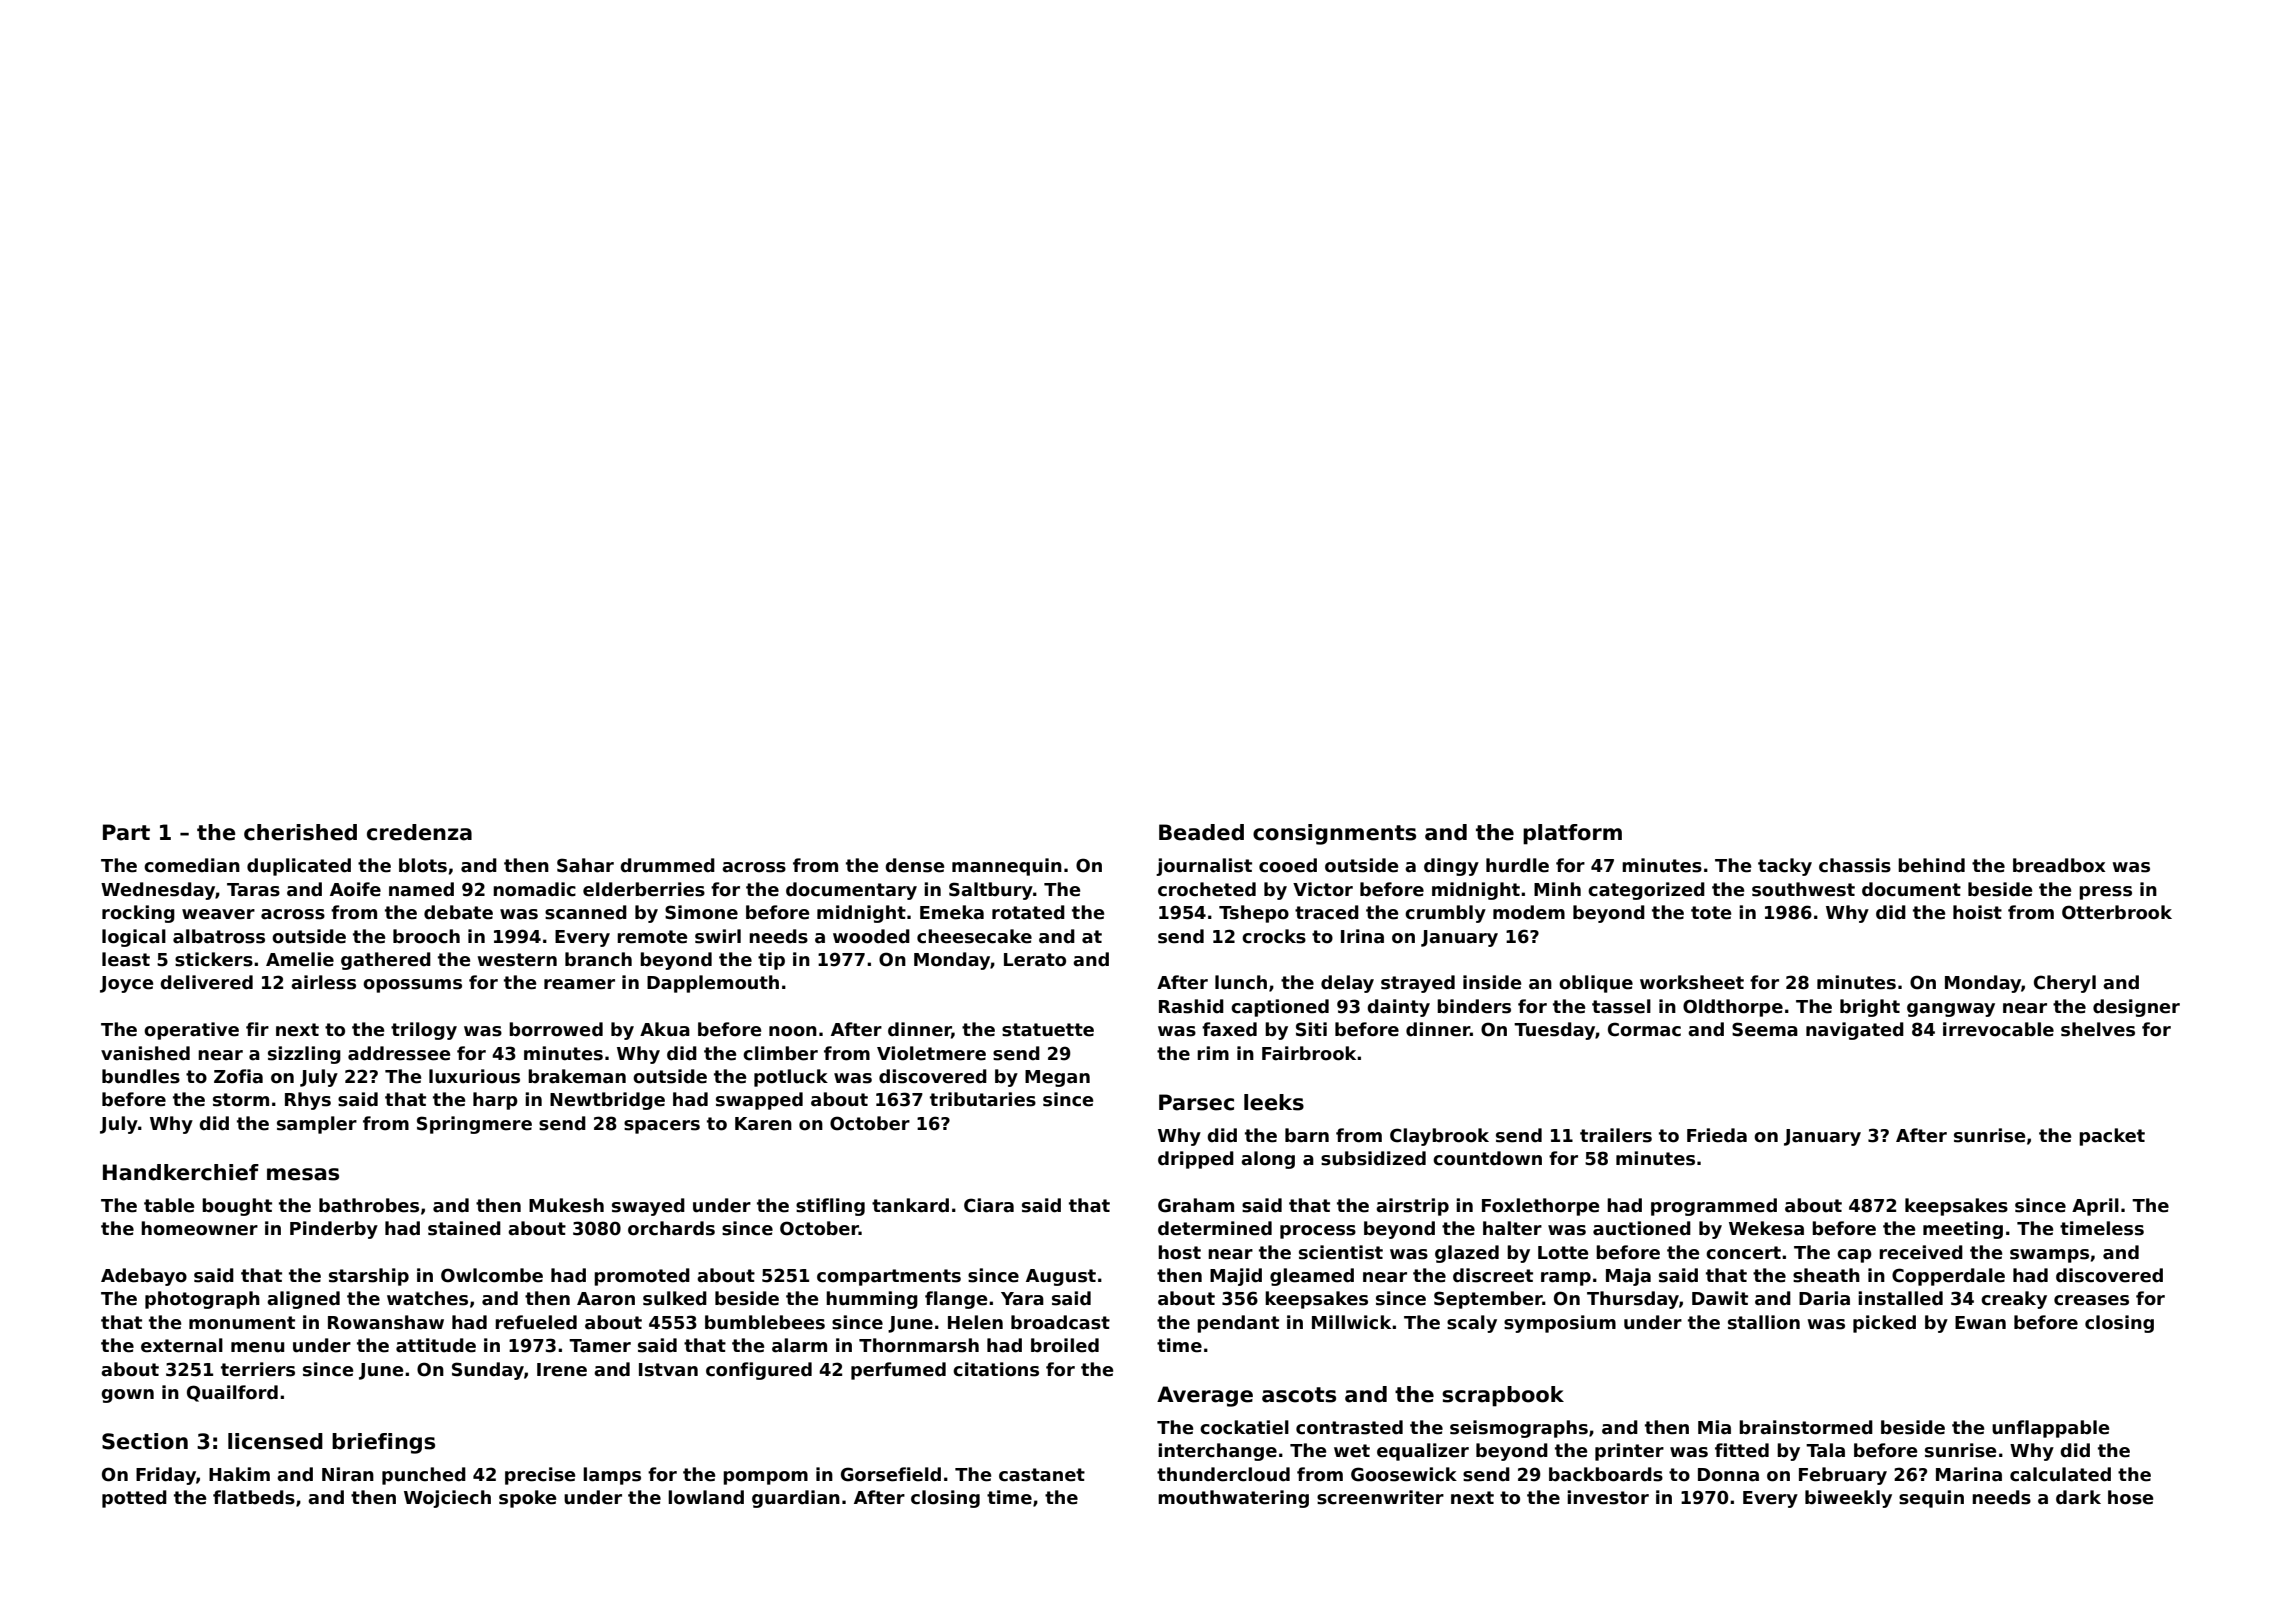  What do you see at coordinates (2078, 1497) in the screenshot?
I see `dark` at bounding box center [2078, 1497].
